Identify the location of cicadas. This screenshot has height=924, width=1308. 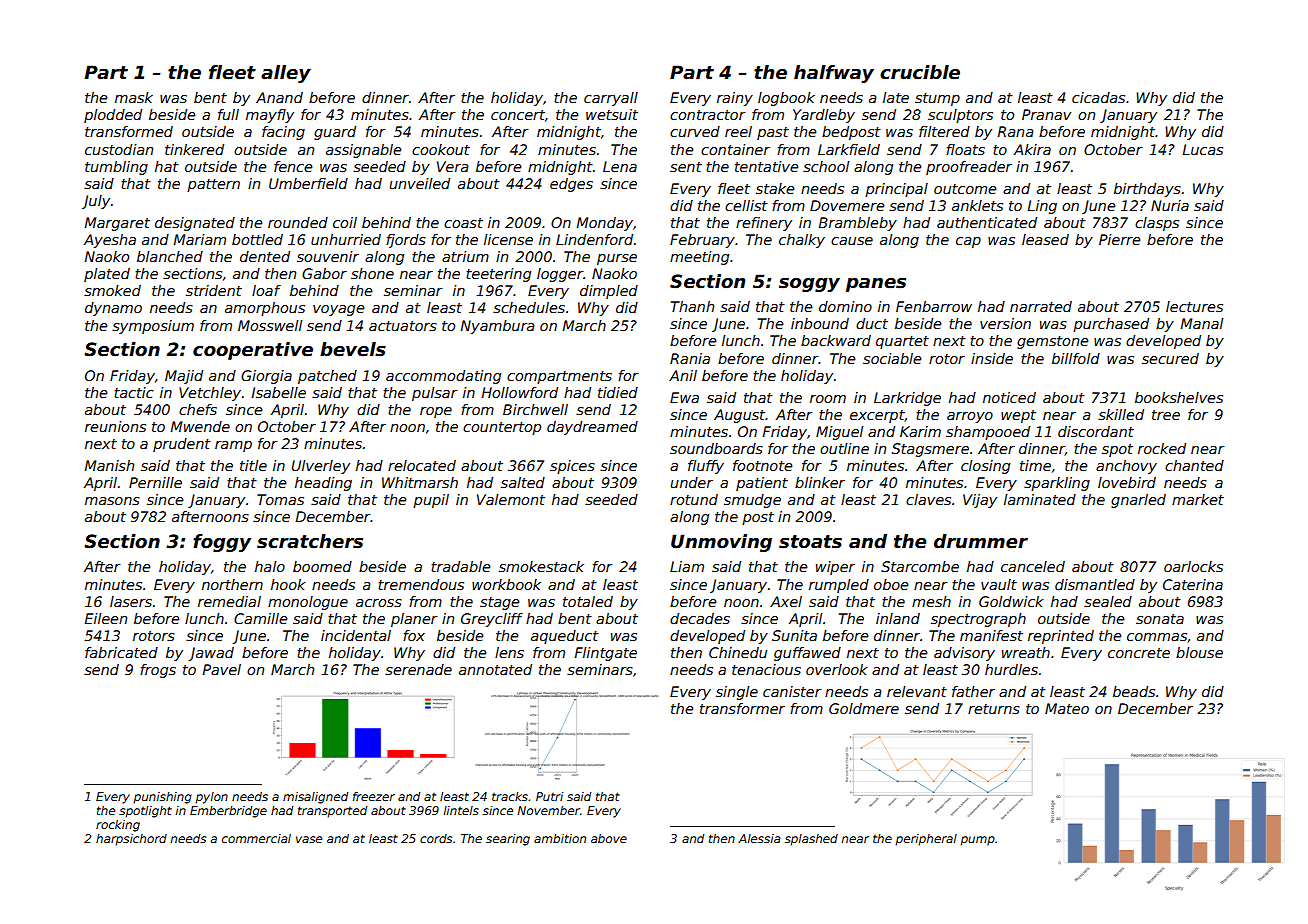
(1098, 97).
